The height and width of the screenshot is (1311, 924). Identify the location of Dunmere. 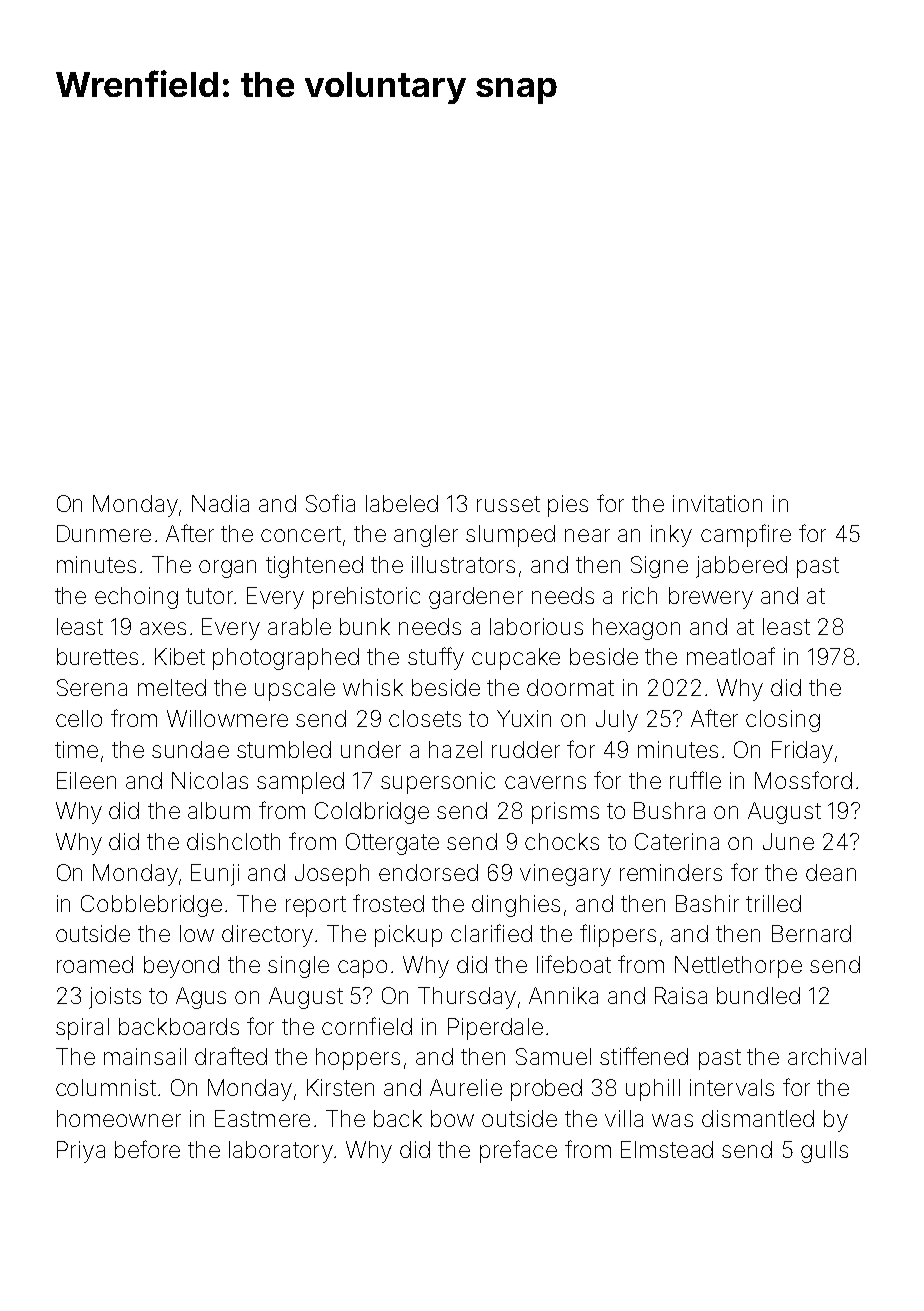
(104, 533).
